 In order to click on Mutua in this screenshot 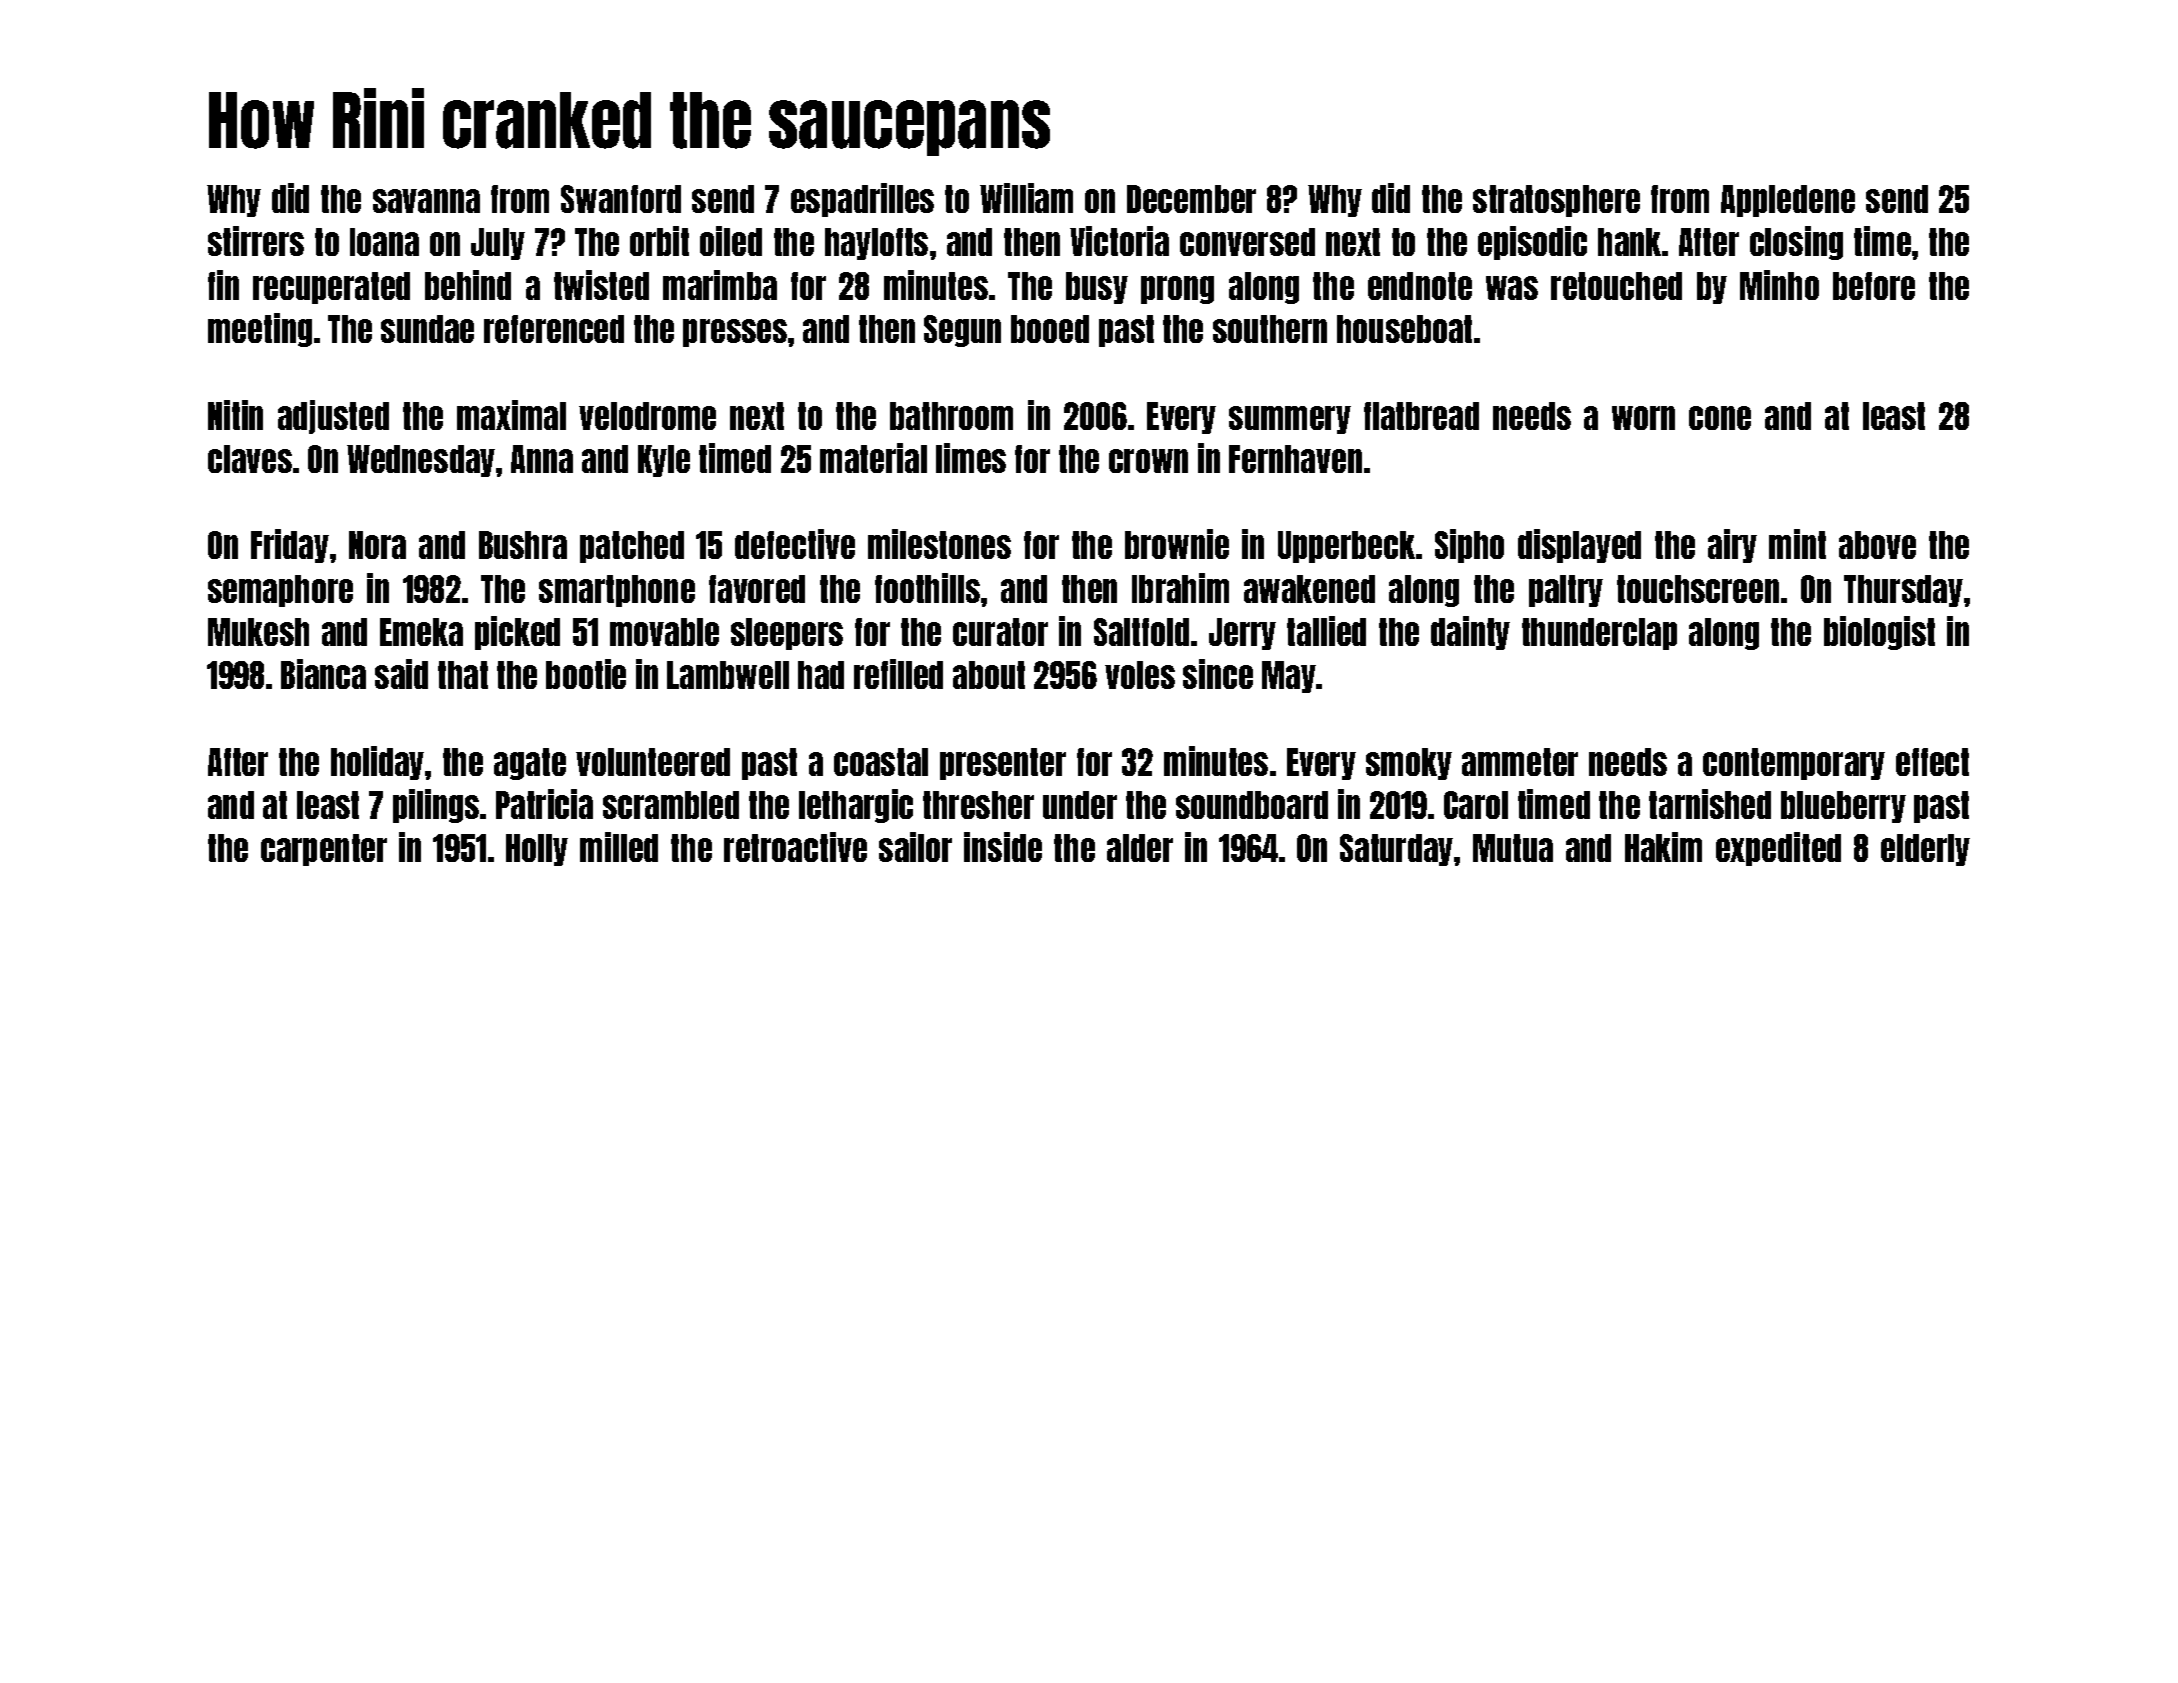, I will do `click(1513, 848)`.
